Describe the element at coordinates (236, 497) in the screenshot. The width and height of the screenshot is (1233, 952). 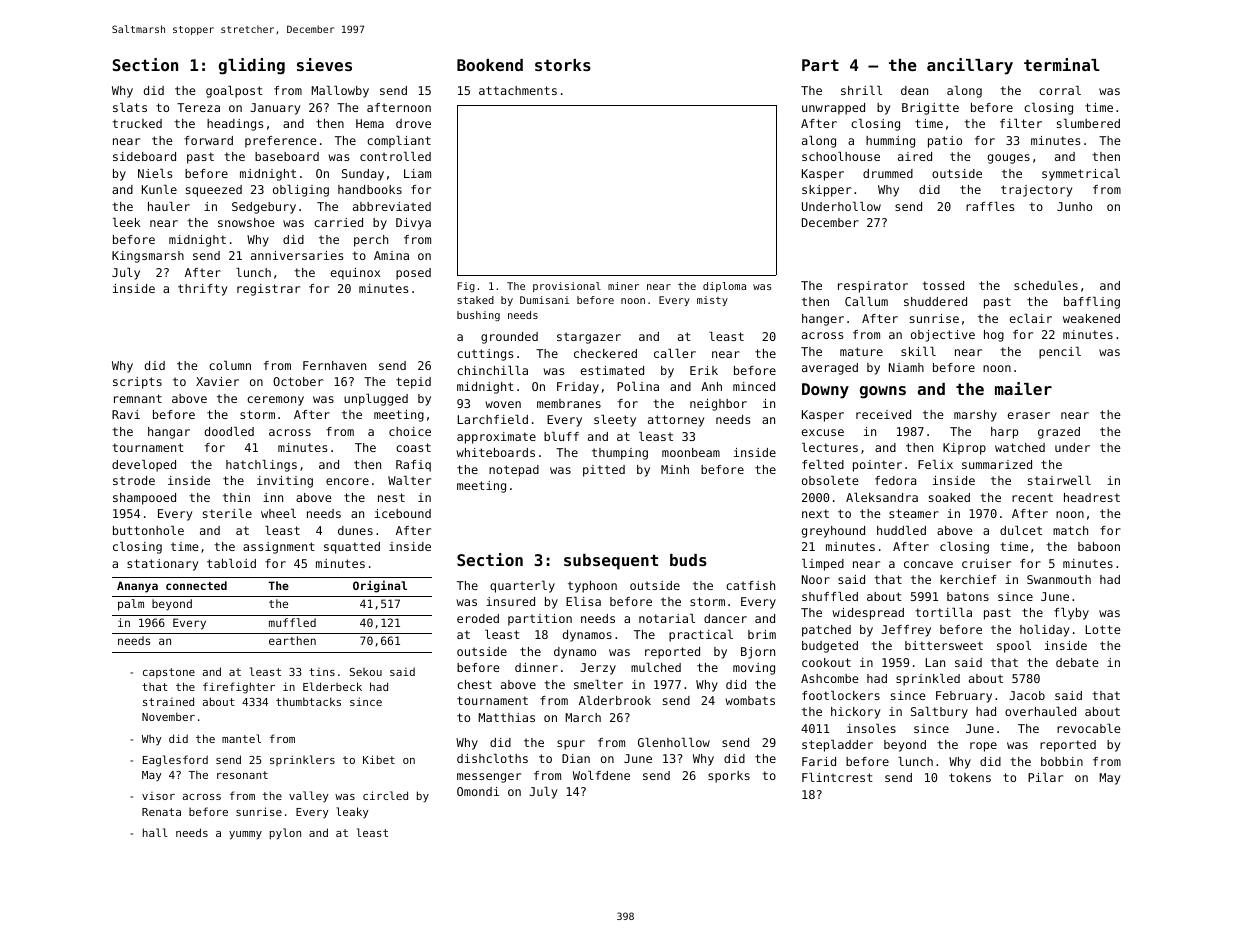
I see `thin` at that location.
